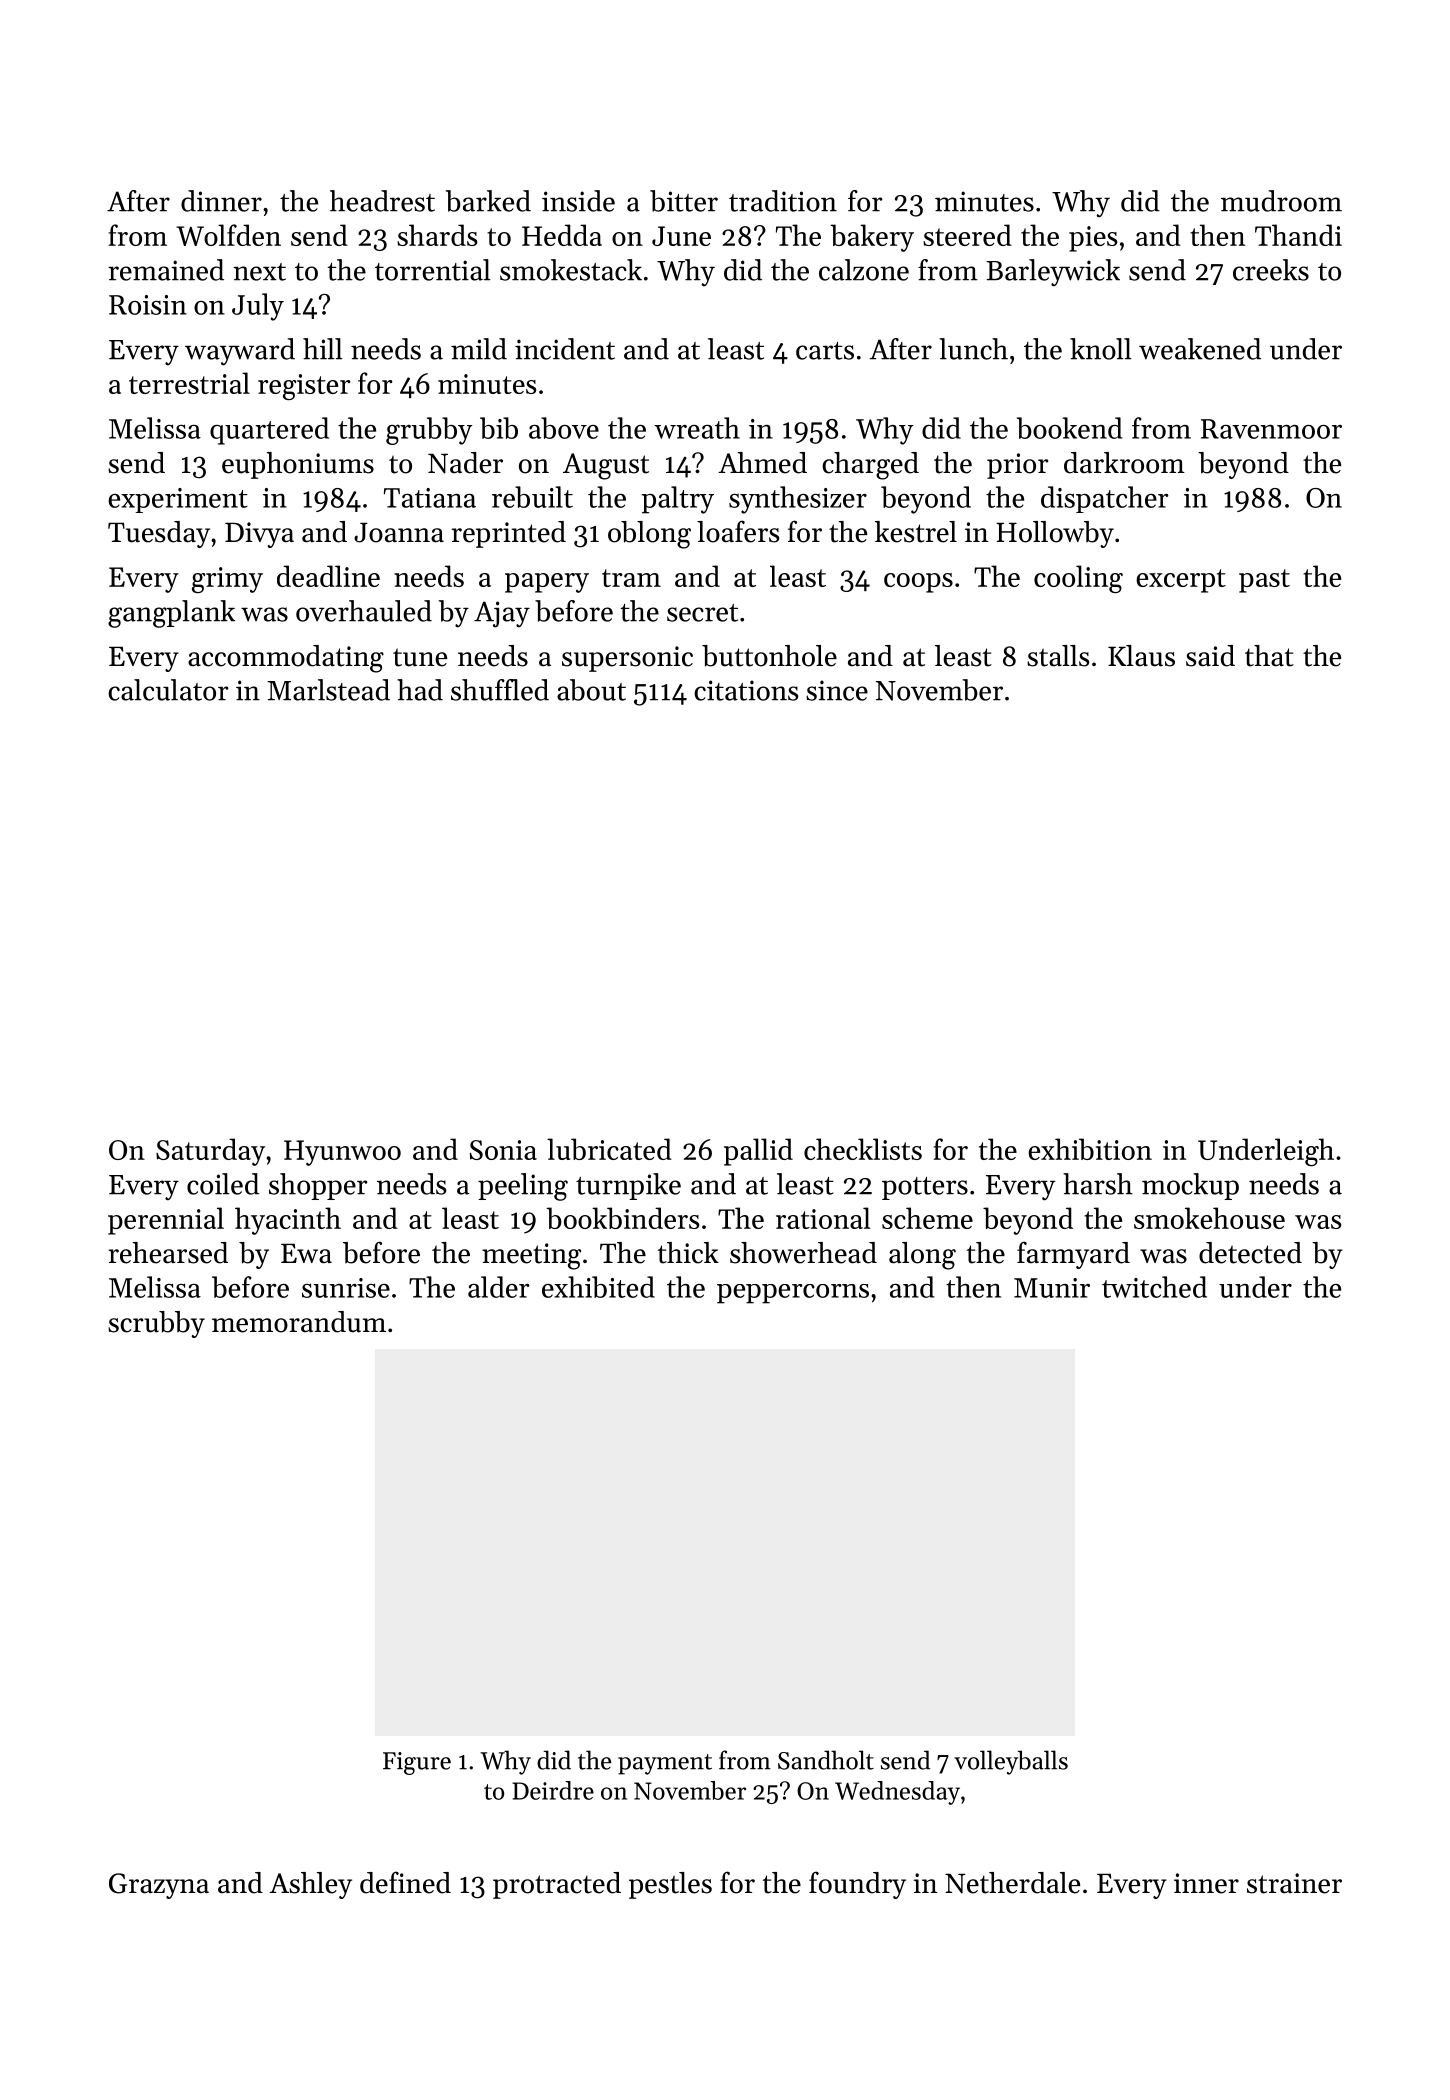 This image has width=1450, height=2100. What do you see at coordinates (793, 1294) in the image?
I see `peppercorns` at bounding box center [793, 1294].
